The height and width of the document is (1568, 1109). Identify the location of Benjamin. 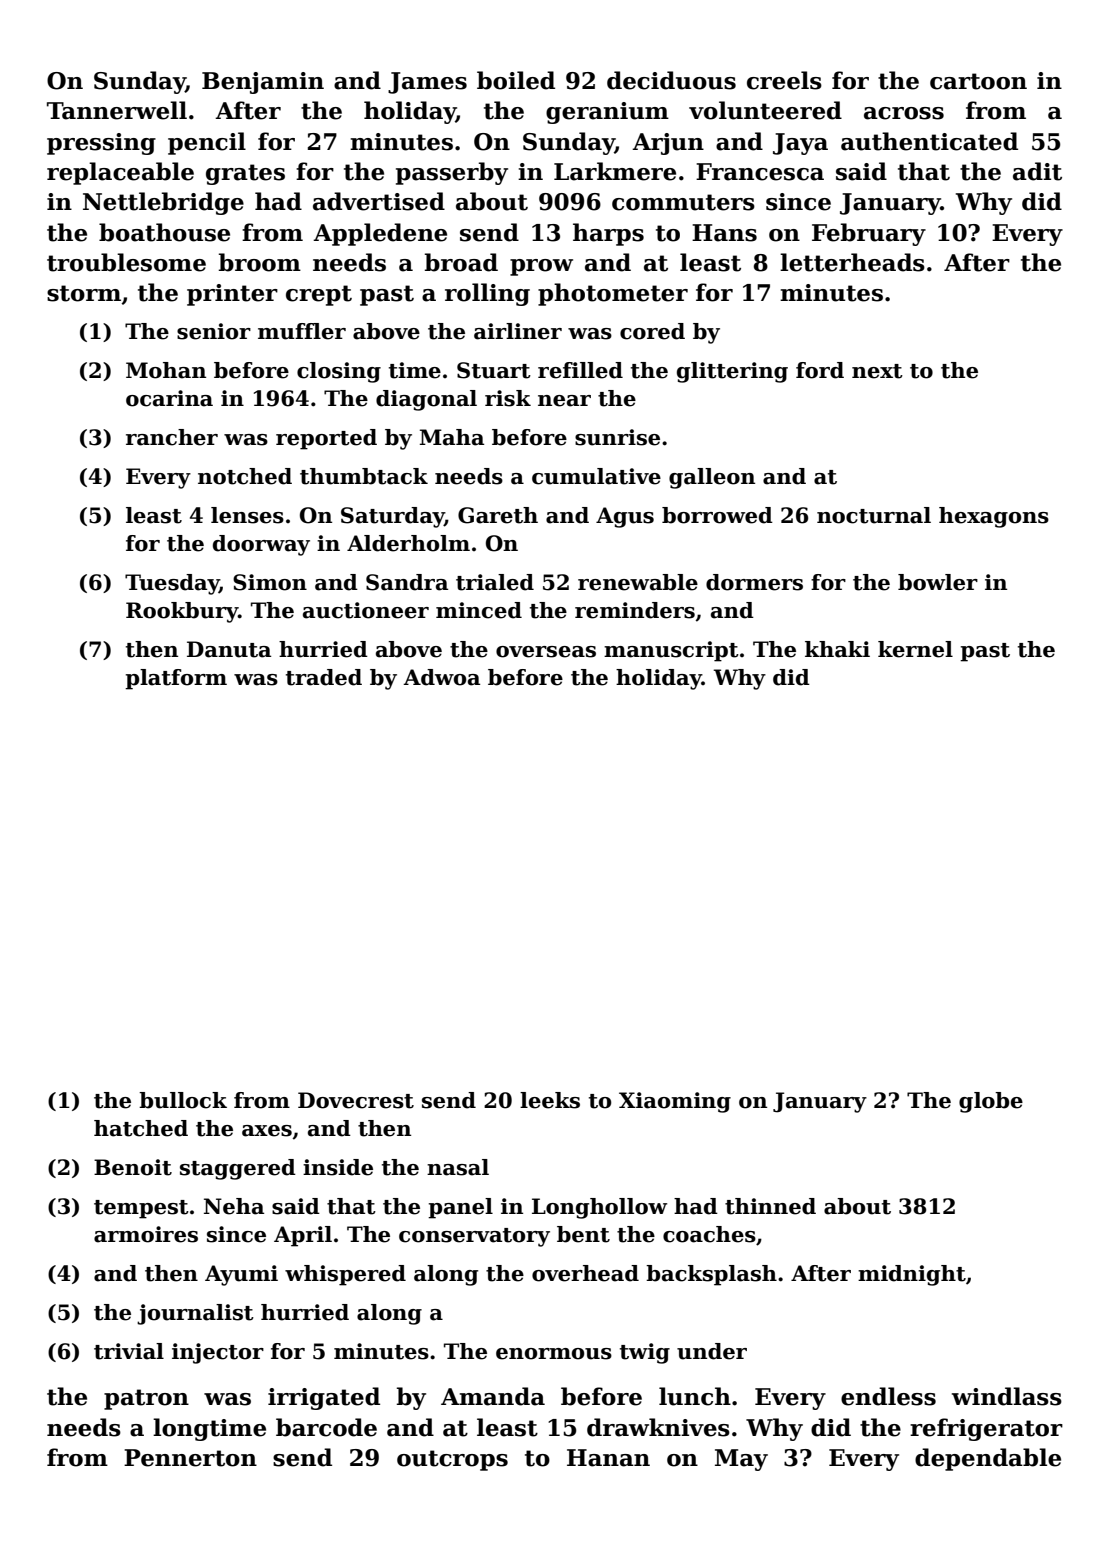
(263, 83).
